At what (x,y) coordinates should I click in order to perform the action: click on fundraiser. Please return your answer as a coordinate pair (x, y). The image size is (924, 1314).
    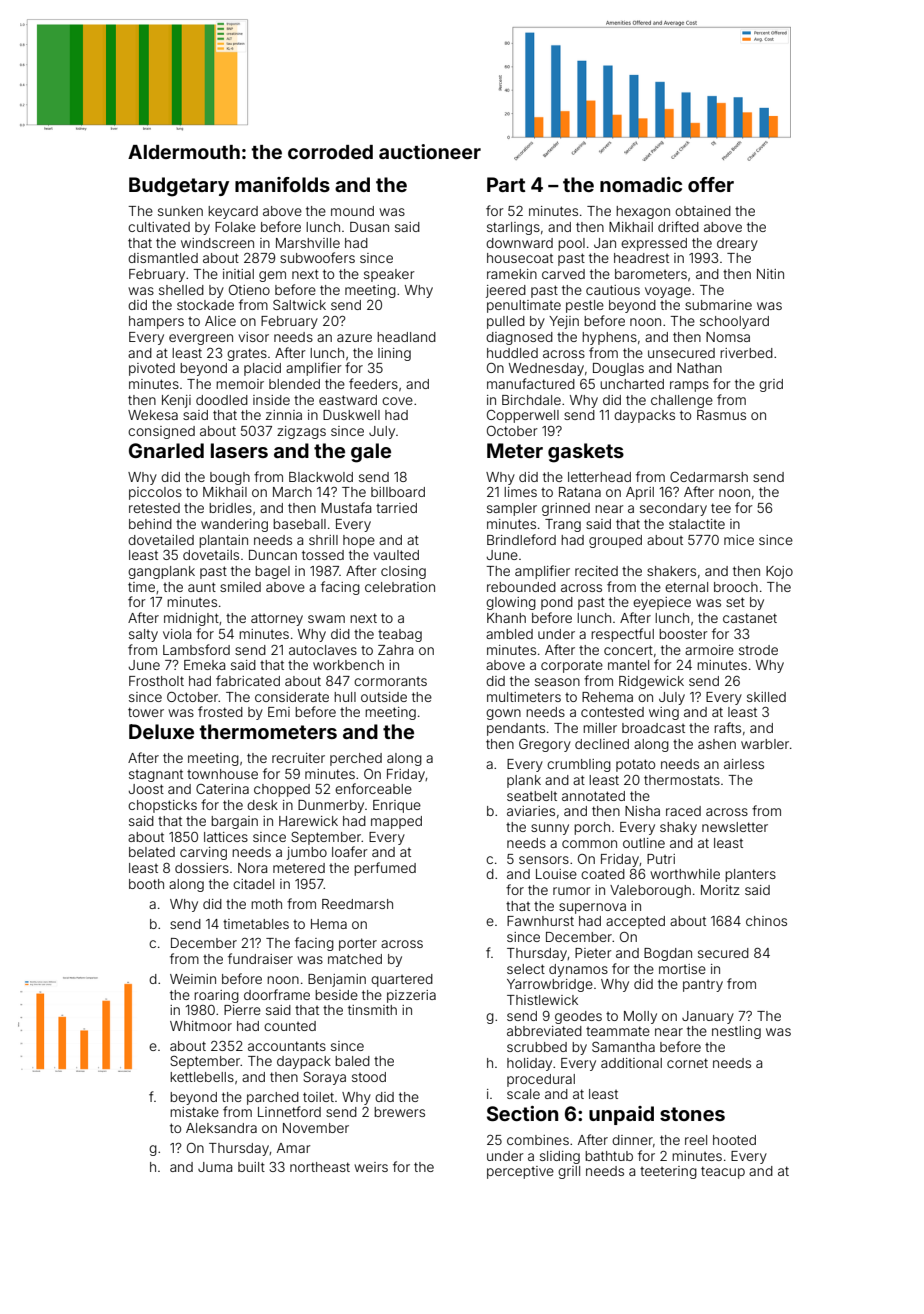
    Looking at the image, I should click on (260, 958).
